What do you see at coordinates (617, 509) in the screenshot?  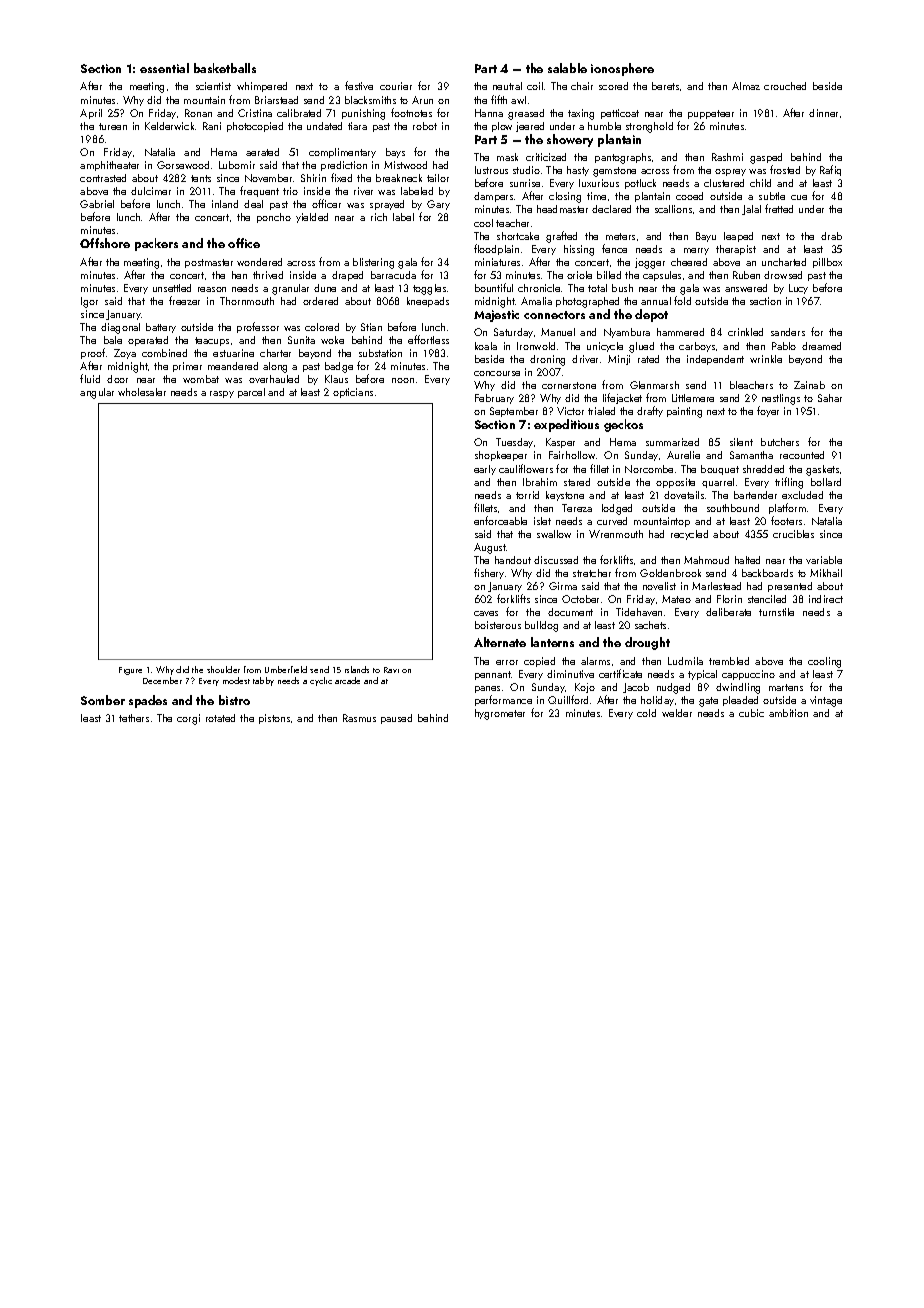 I see `lodged` at bounding box center [617, 509].
